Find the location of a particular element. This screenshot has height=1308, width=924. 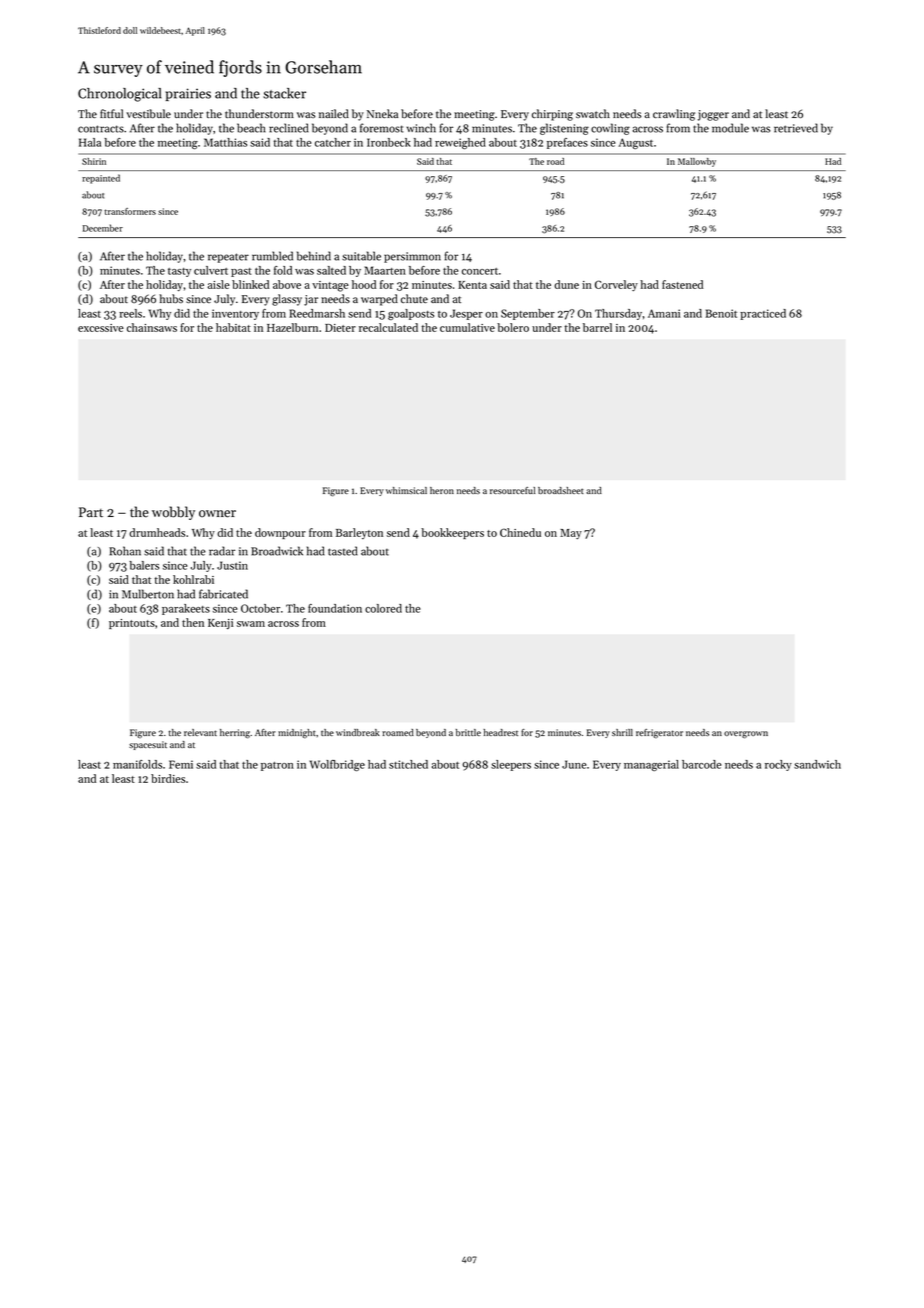

foundation is located at coordinates (335, 608).
